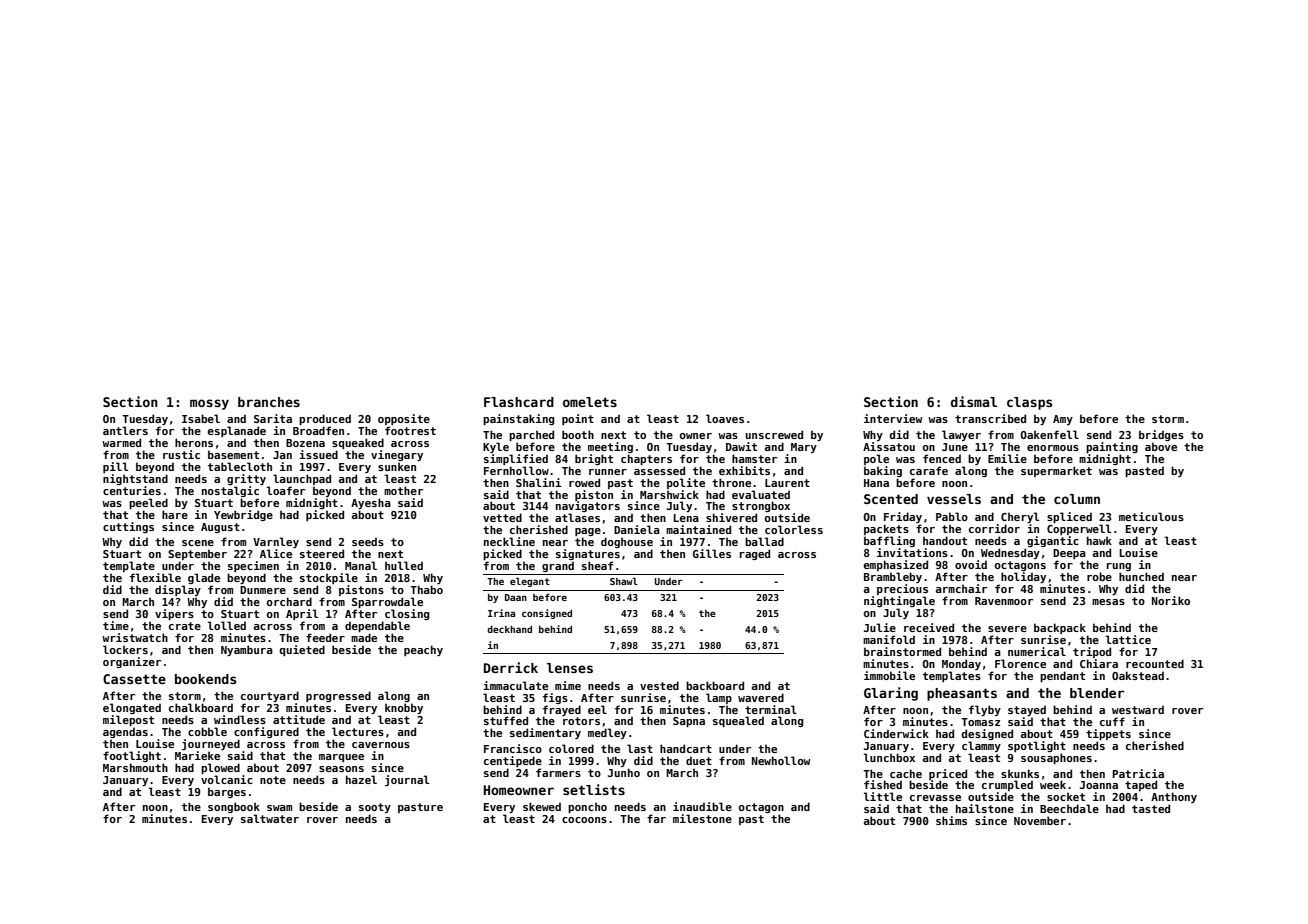 Image resolution: width=1308 pixels, height=924 pixels. I want to click on tippets, so click(1108, 734).
